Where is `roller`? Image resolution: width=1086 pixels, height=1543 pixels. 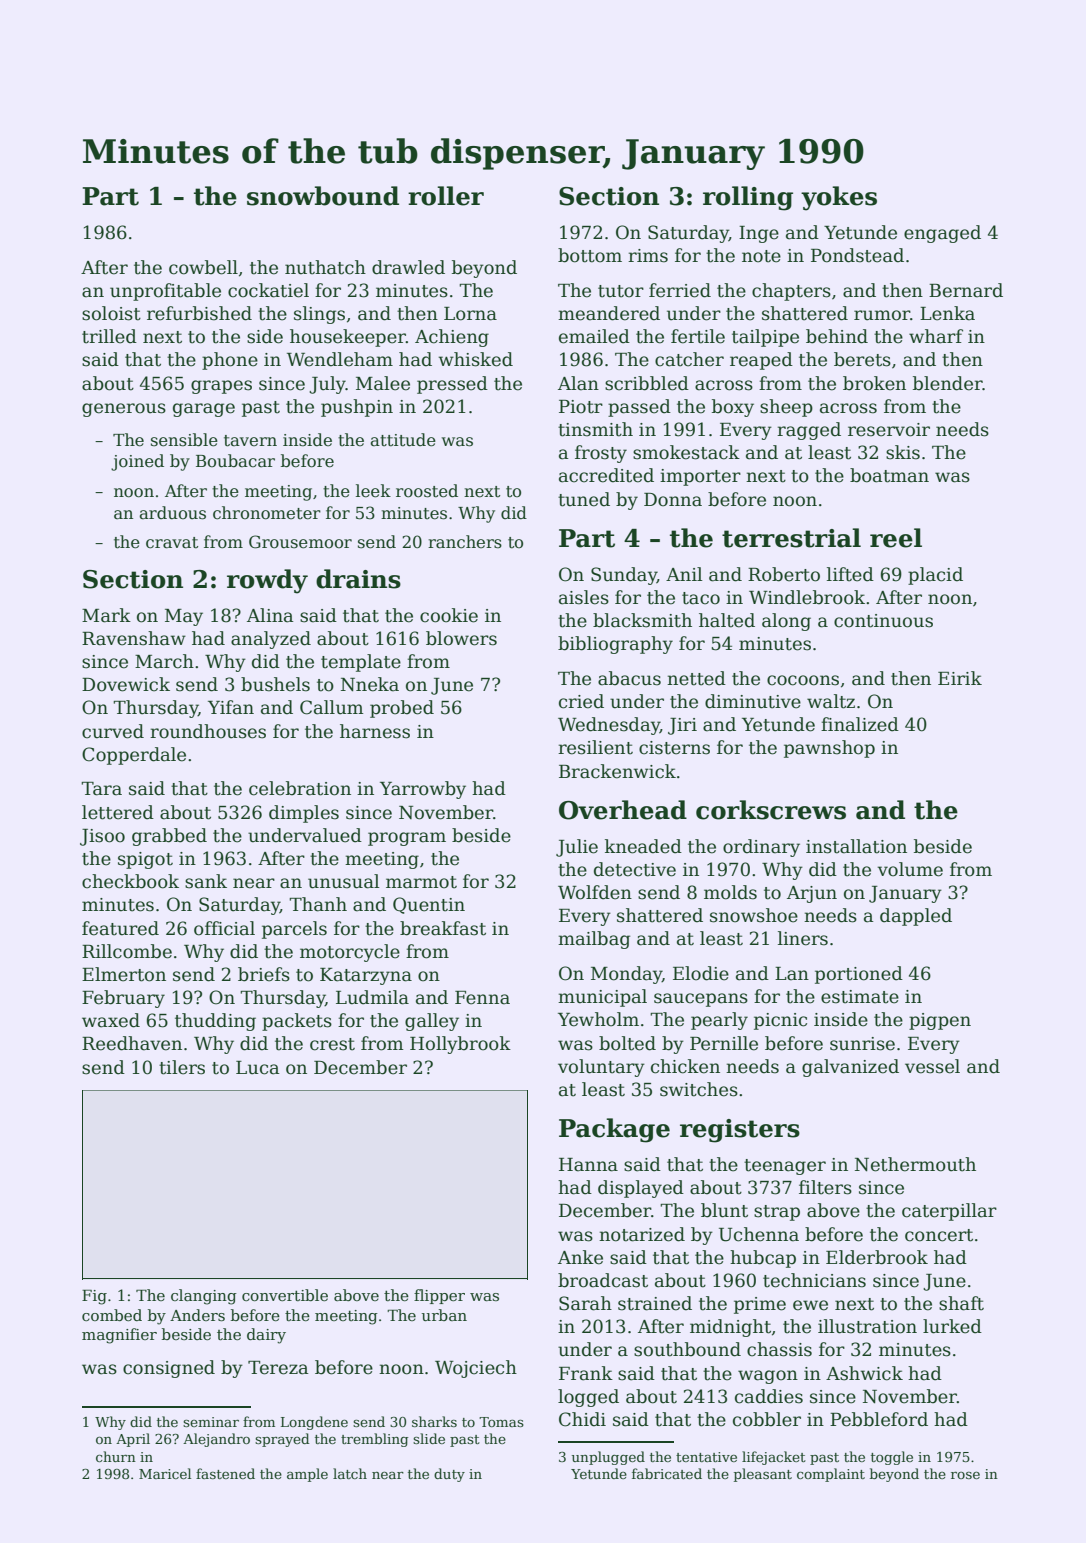 roller is located at coordinates (446, 196).
